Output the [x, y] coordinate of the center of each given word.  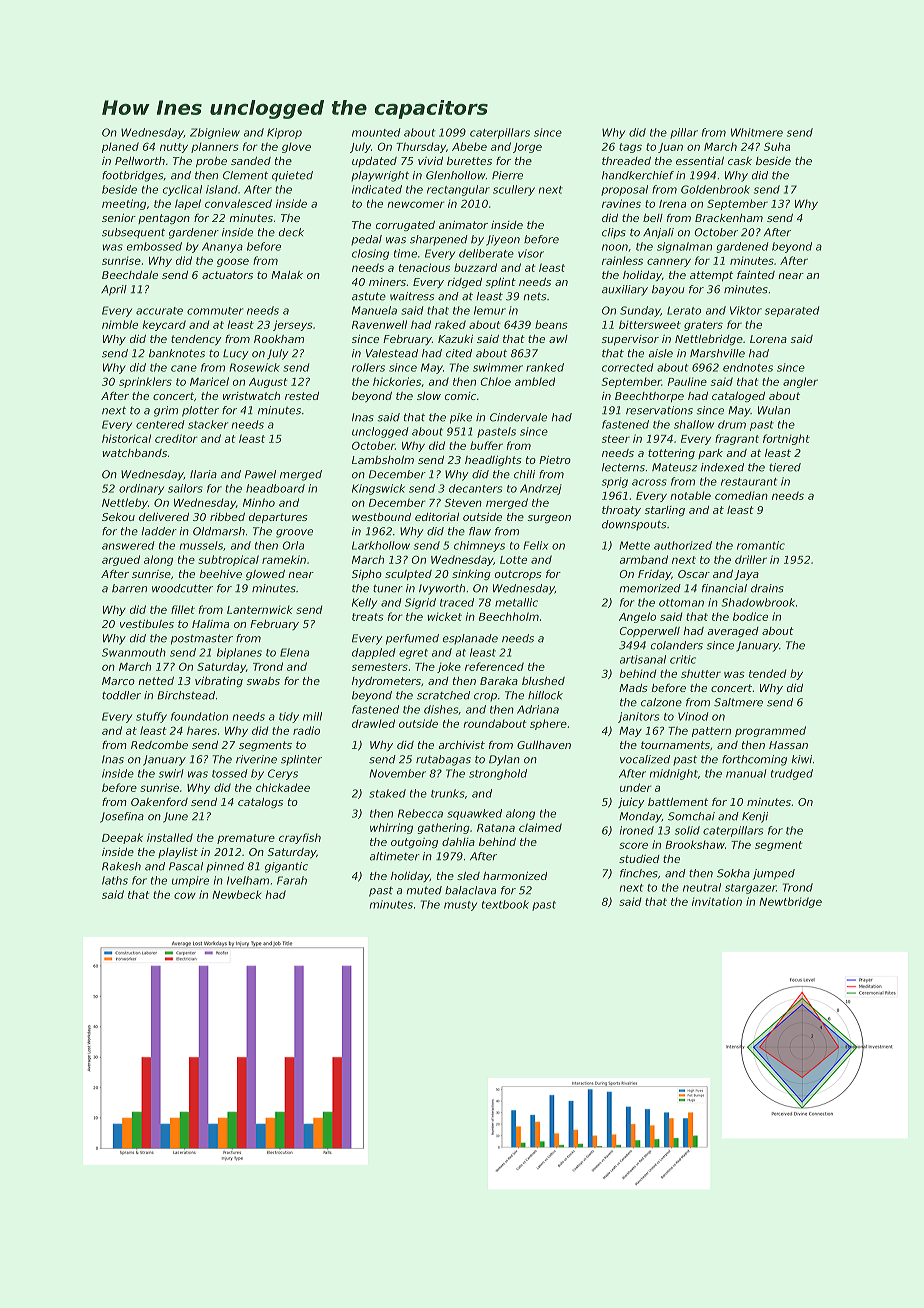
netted [156, 681]
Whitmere [757, 132]
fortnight [786, 439]
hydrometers [386, 682]
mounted [376, 132]
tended [767, 673]
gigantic [286, 867]
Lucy [235, 354]
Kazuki [455, 338]
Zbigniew [215, 133]
